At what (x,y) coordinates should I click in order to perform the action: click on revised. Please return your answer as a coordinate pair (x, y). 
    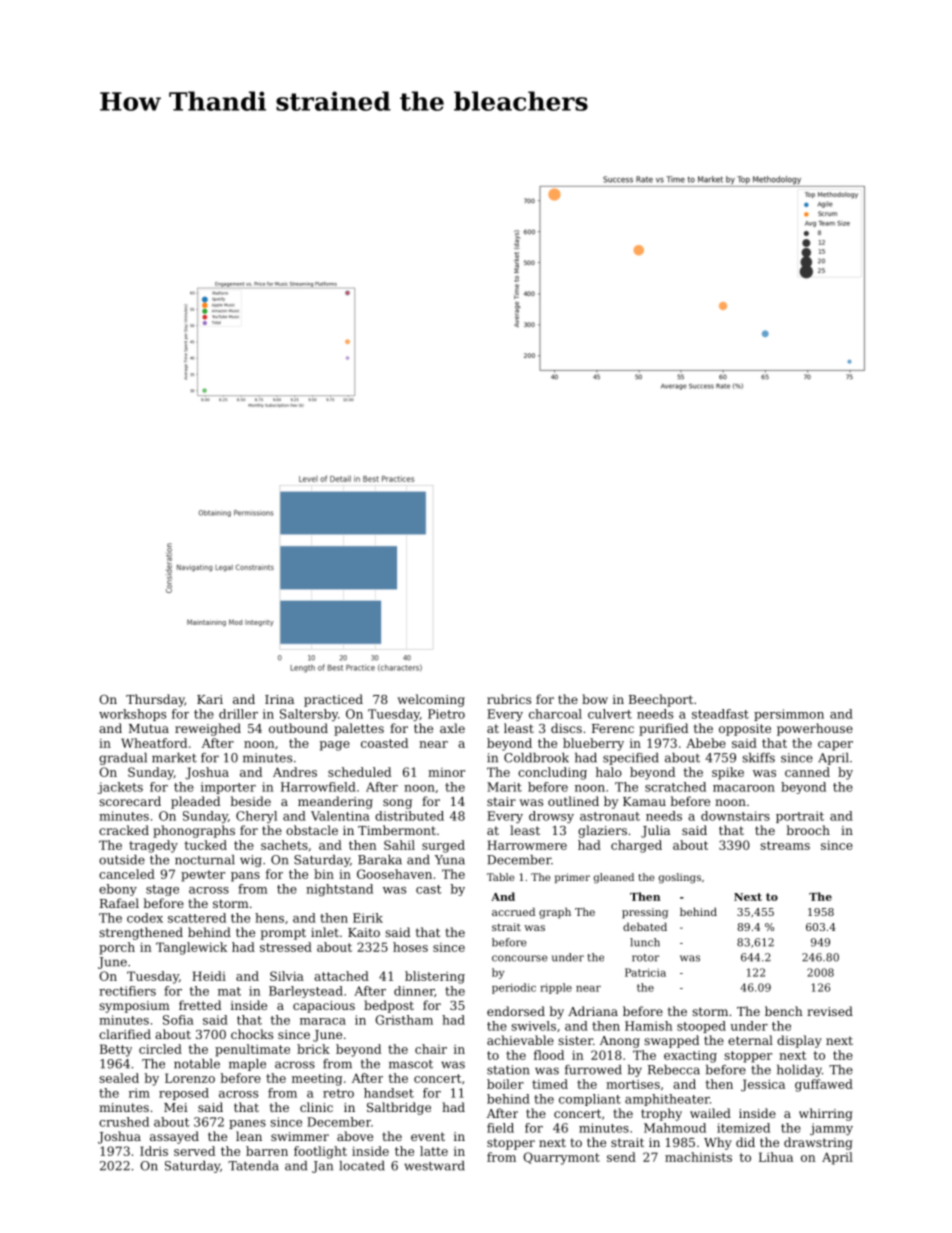
    Looking at the image, I should click on (830, 1011).
